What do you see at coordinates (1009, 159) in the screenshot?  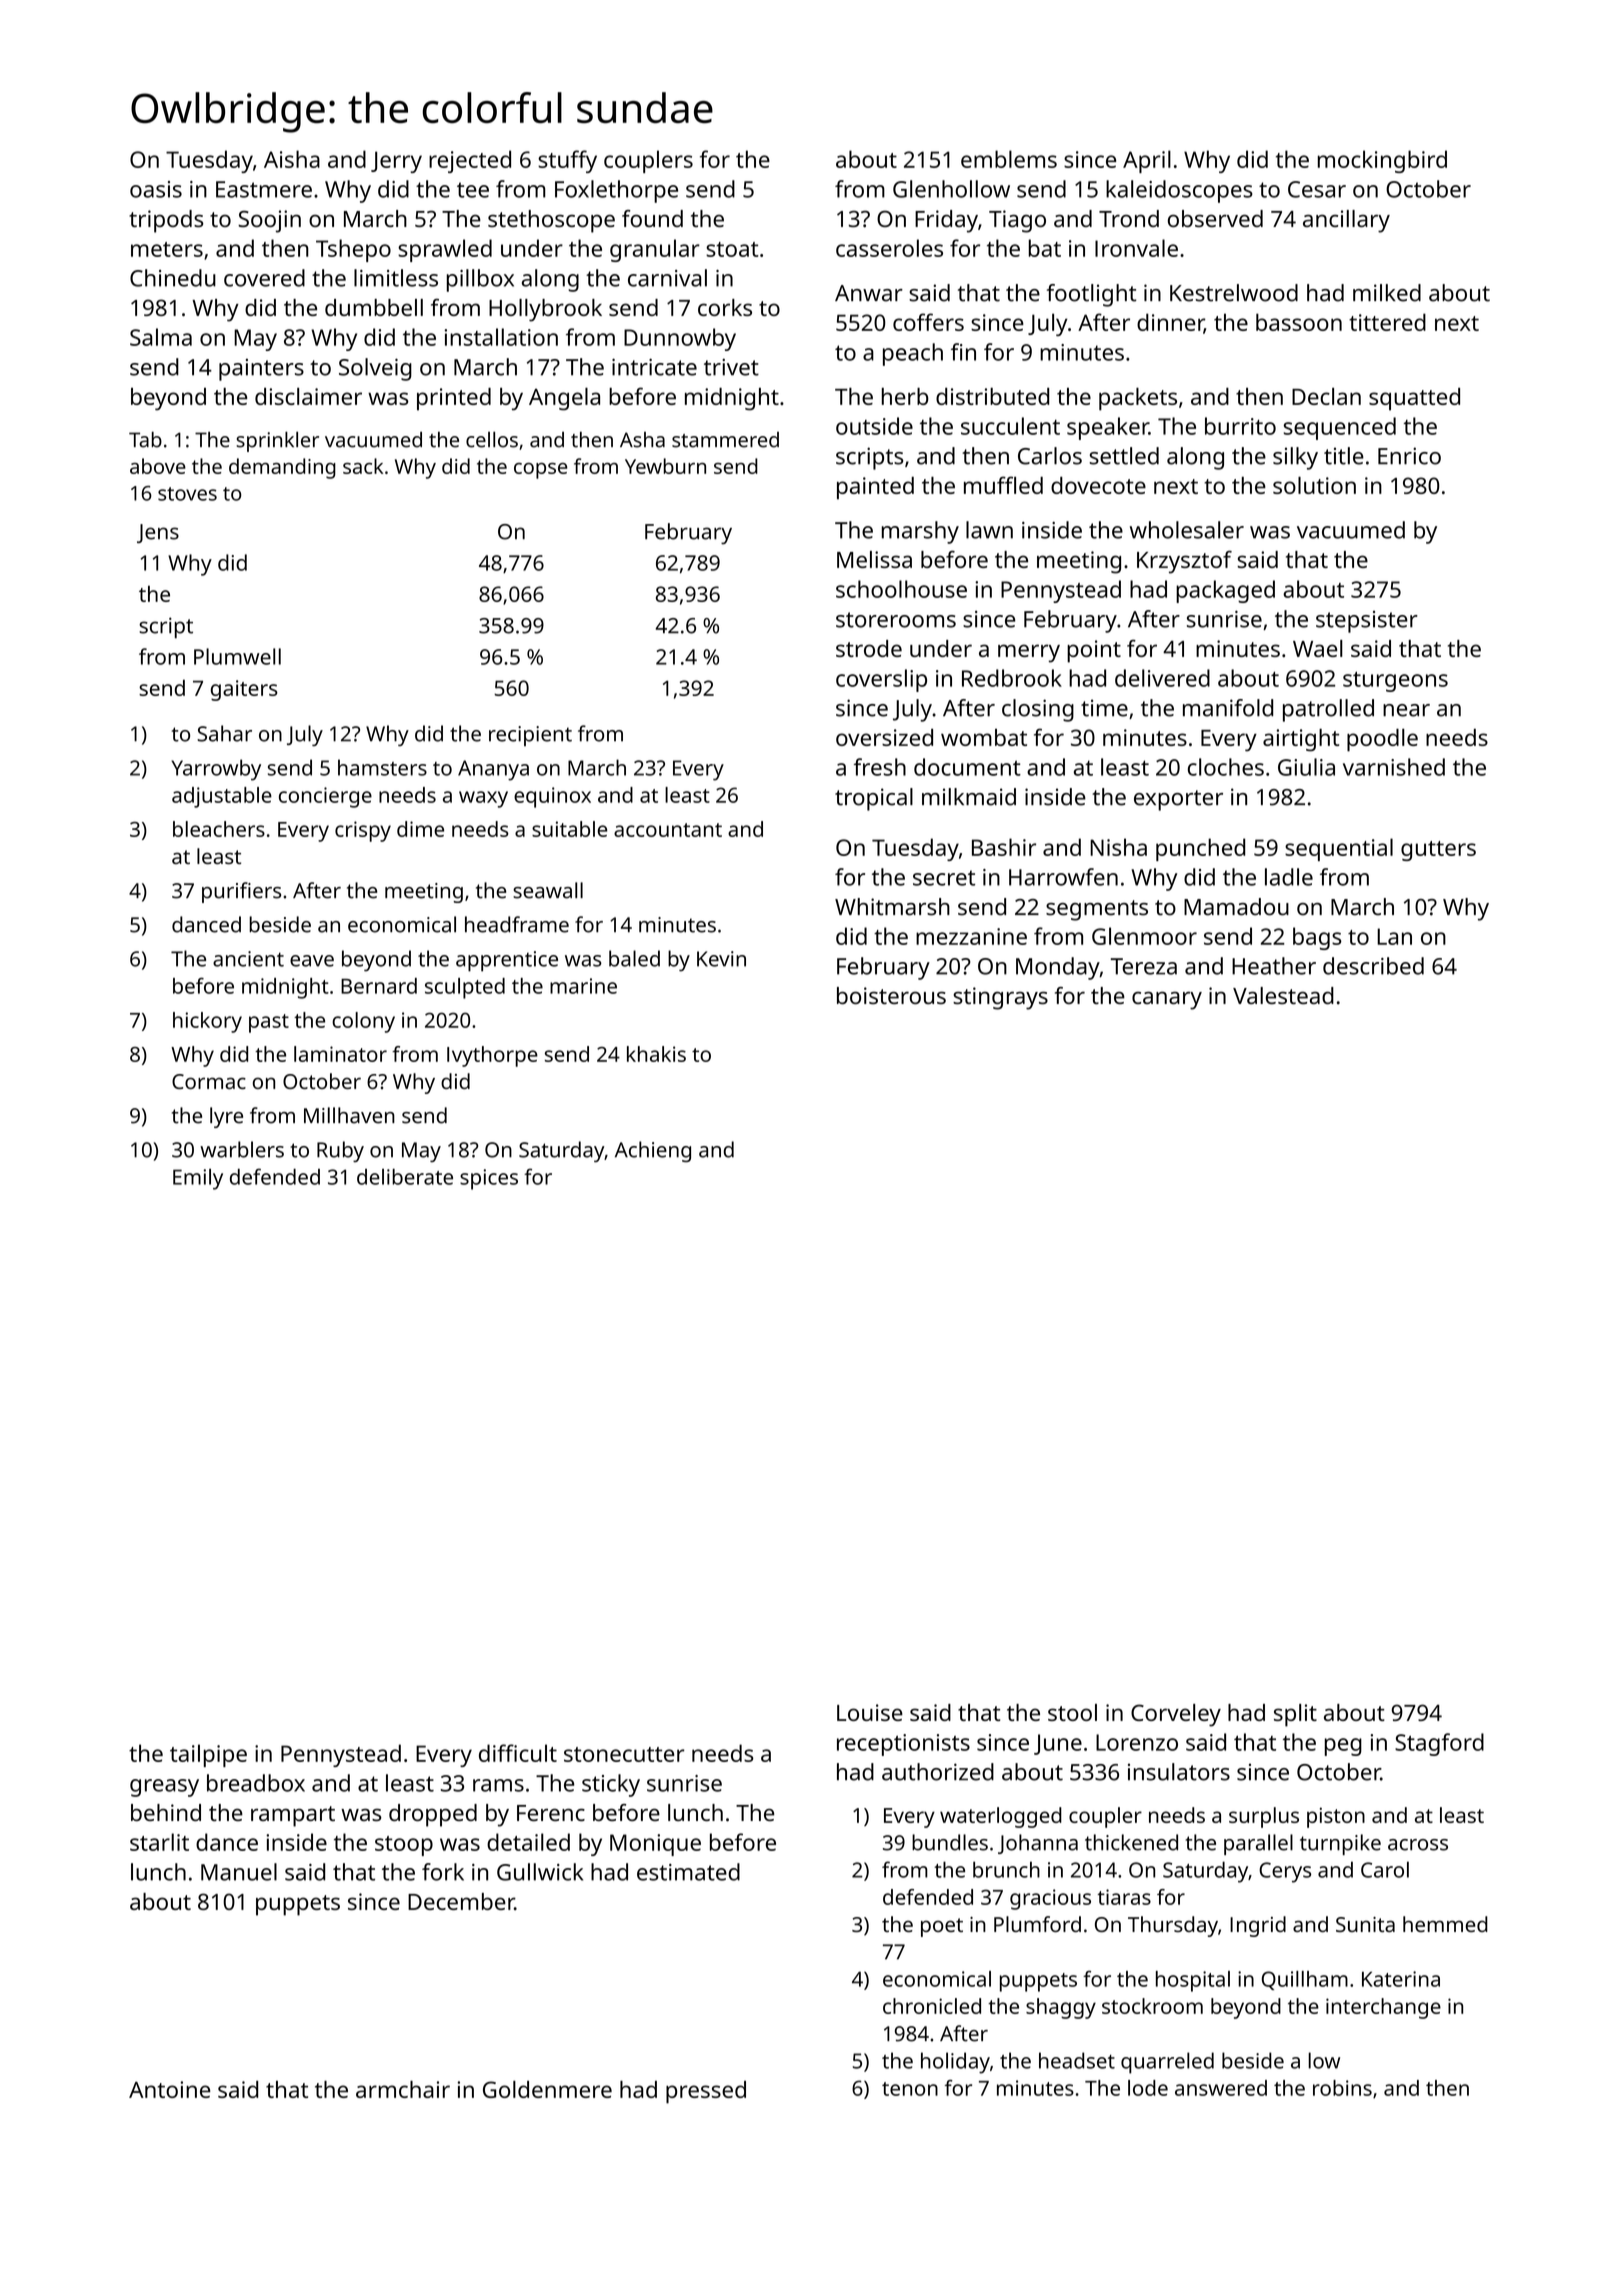 I see `emblems` at bounding box center [1009, 159].
